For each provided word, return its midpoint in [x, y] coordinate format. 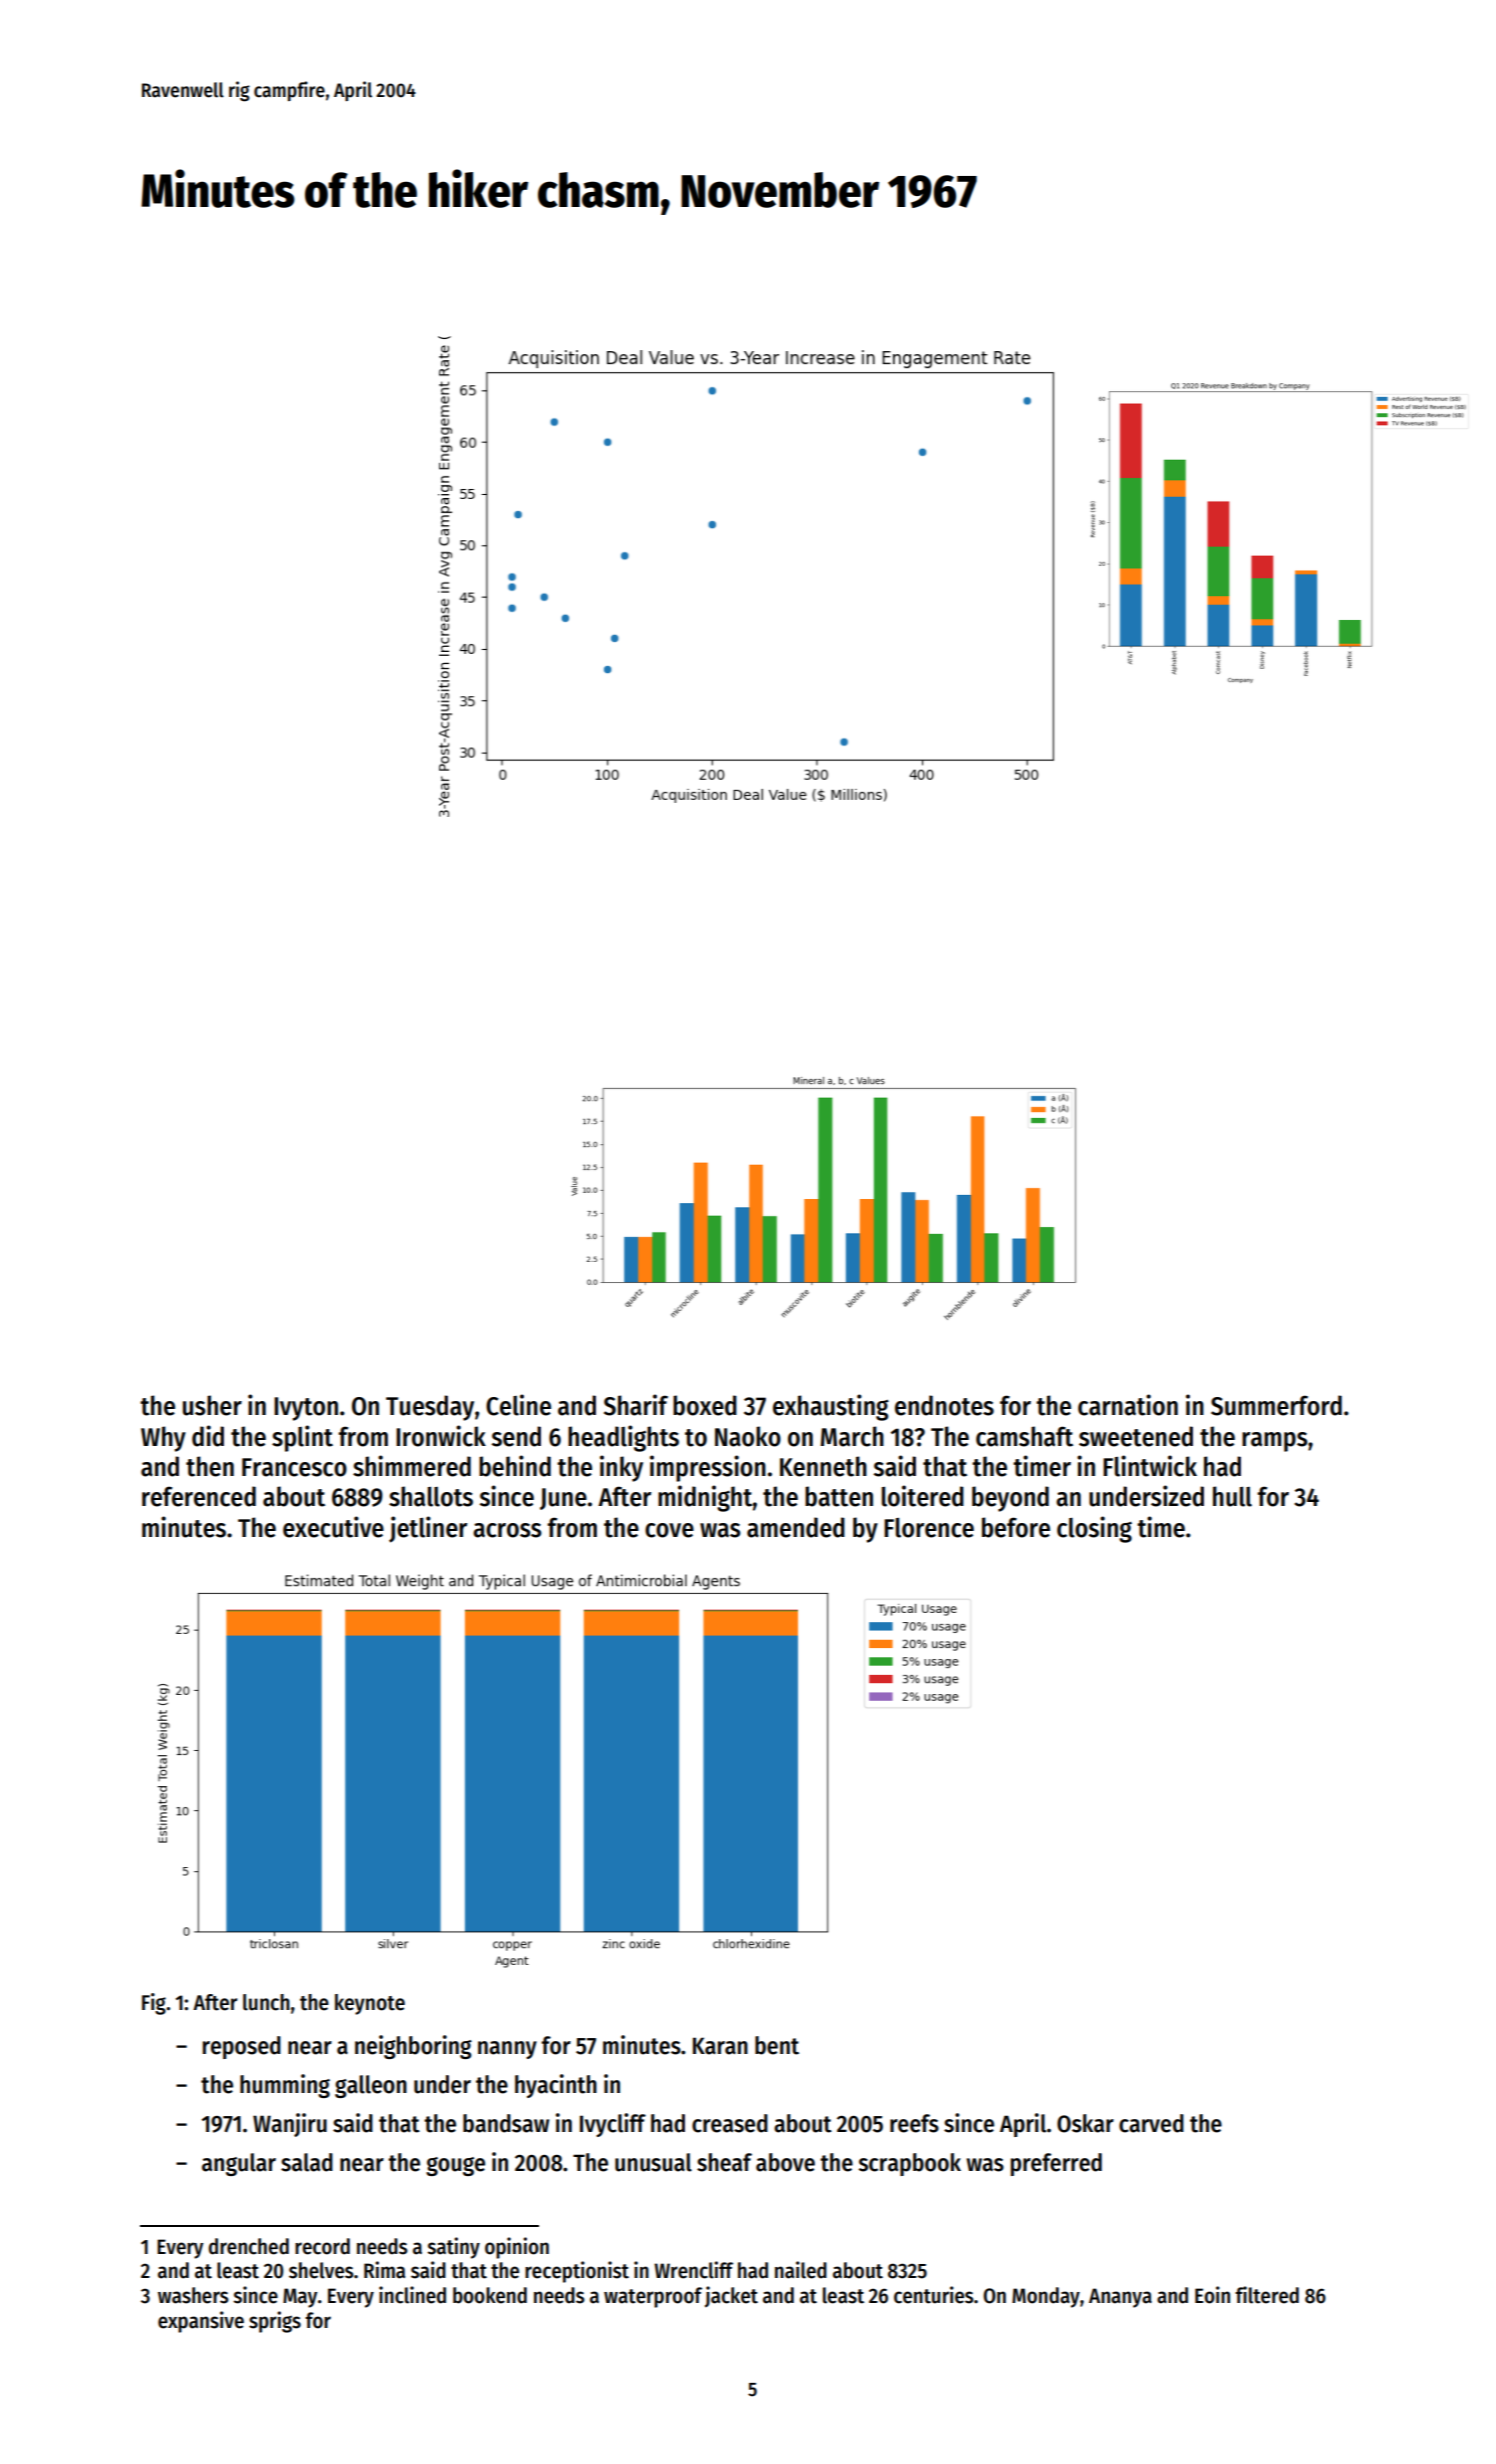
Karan [720, 2046]
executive [333, 1527]
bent [777, 2045]
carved [1151, 2123]
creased [730, 2123]
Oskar [1085, 2123]
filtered [1267, 2295]
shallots [431, 1496]
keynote [370, 2004]
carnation [1128, 1405]
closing [1094, 1529]
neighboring [413, 2047]
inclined [412, 2295]
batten [839, 1496]
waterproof [653, 2297]
